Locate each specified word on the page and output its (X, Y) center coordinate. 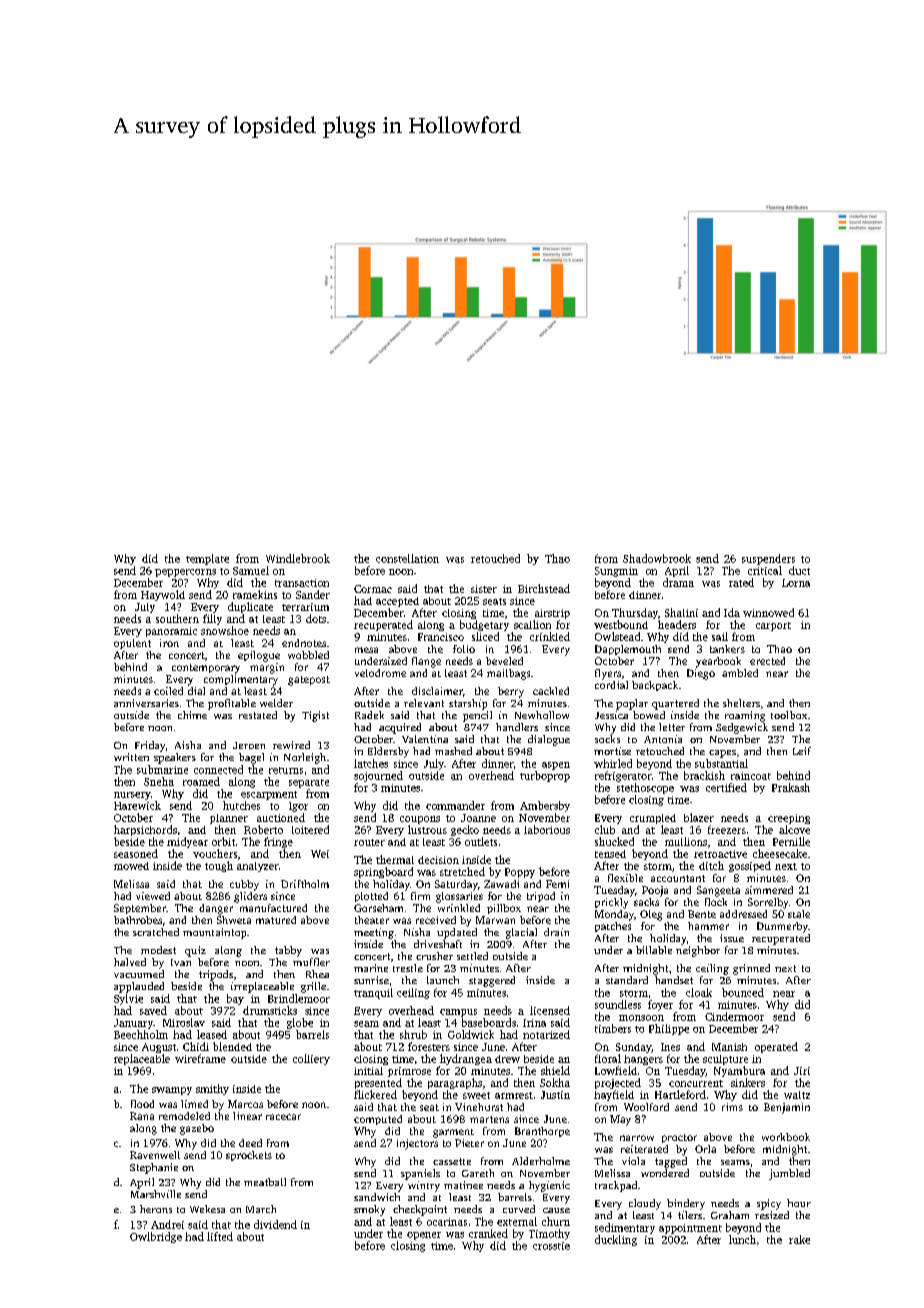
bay (235, 999)
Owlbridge (156, 1237)
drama (678, 582)
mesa (366, 650)
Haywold (163, 595)
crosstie (551, 1246)
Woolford (646, 1107)
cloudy (645, 1204)
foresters (429, 1046)
